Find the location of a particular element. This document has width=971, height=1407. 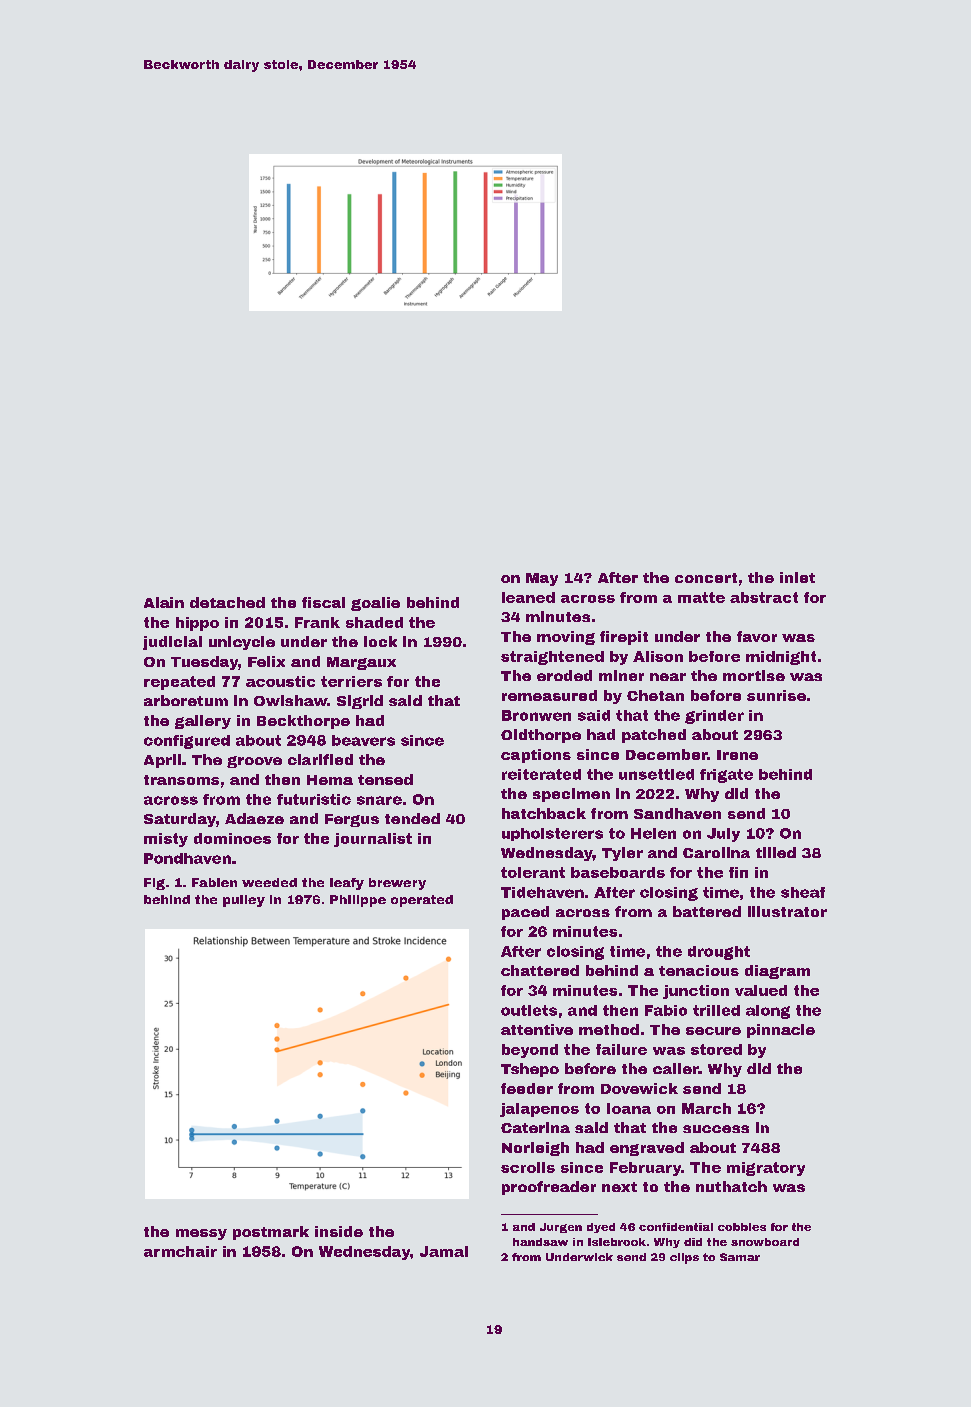

leaned is located at coordinates (528, 597).
